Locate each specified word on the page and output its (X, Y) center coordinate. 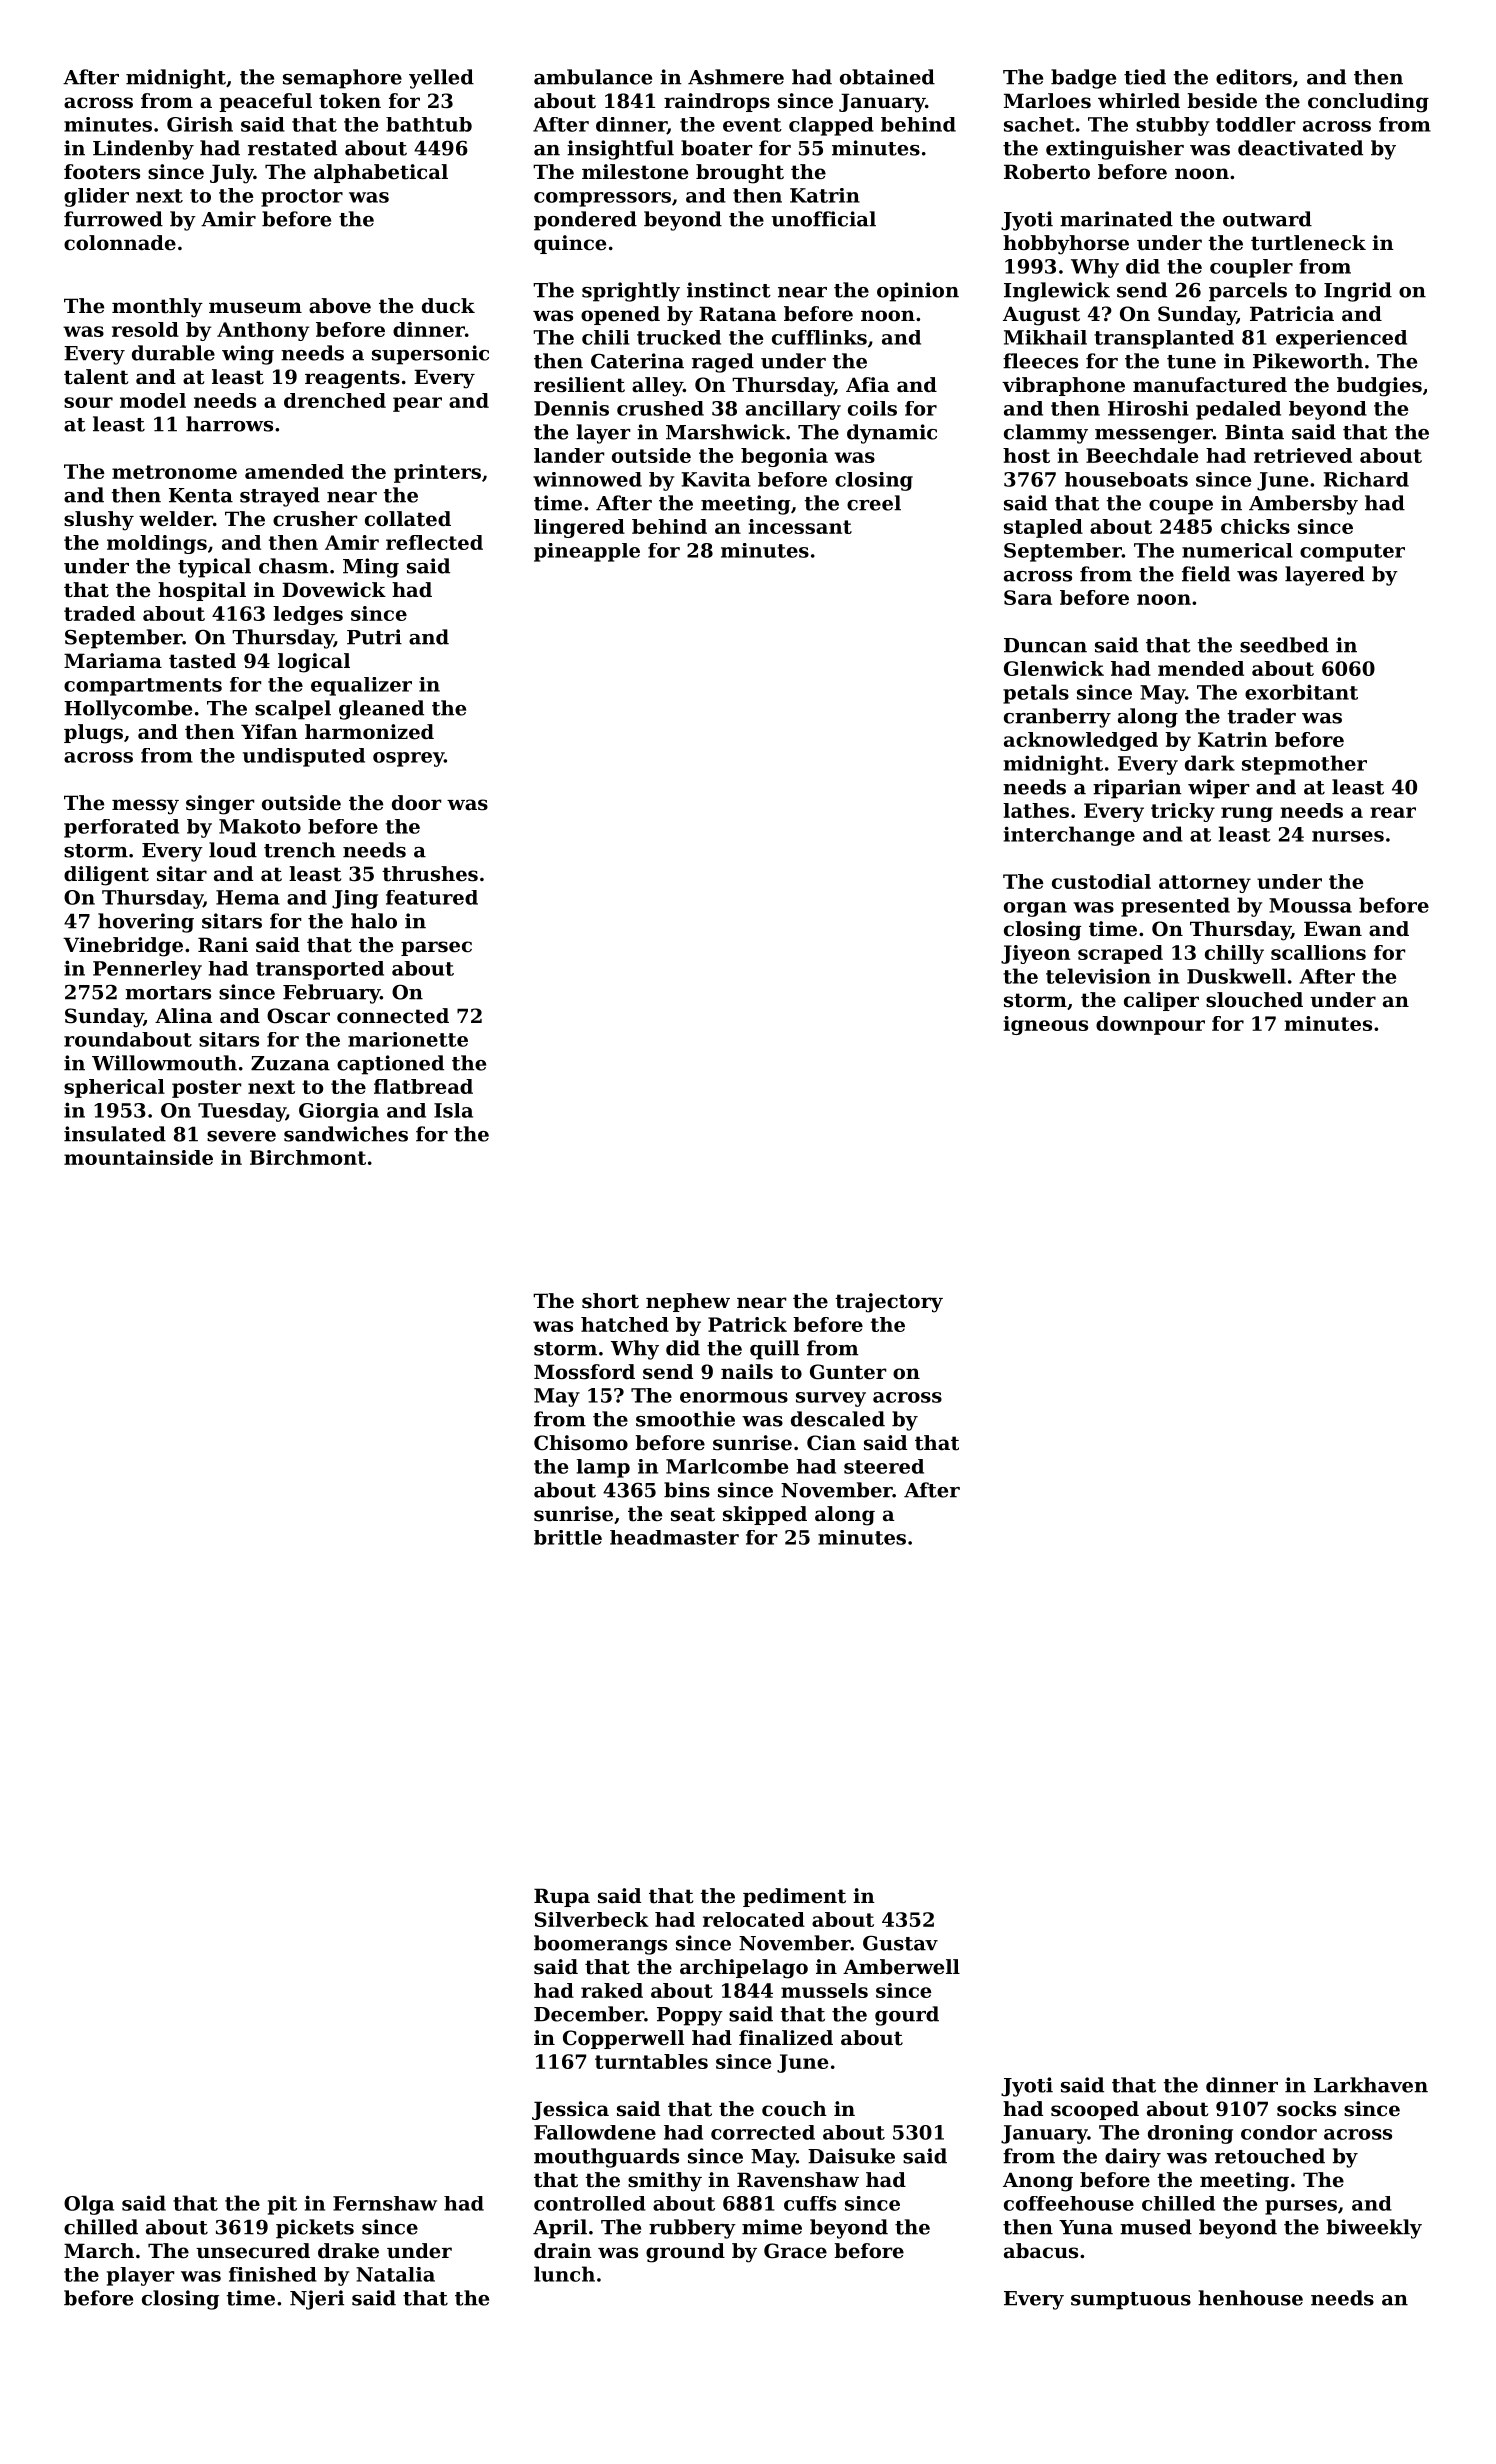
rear (1393, 812)
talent (96, 377)
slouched (1254, 1000)
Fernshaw (385, 2203)
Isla (453, 1110)
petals (1036, 694)
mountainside (138, 1157)
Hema (248, 897)
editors (1254, 77)
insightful (620, 150)
